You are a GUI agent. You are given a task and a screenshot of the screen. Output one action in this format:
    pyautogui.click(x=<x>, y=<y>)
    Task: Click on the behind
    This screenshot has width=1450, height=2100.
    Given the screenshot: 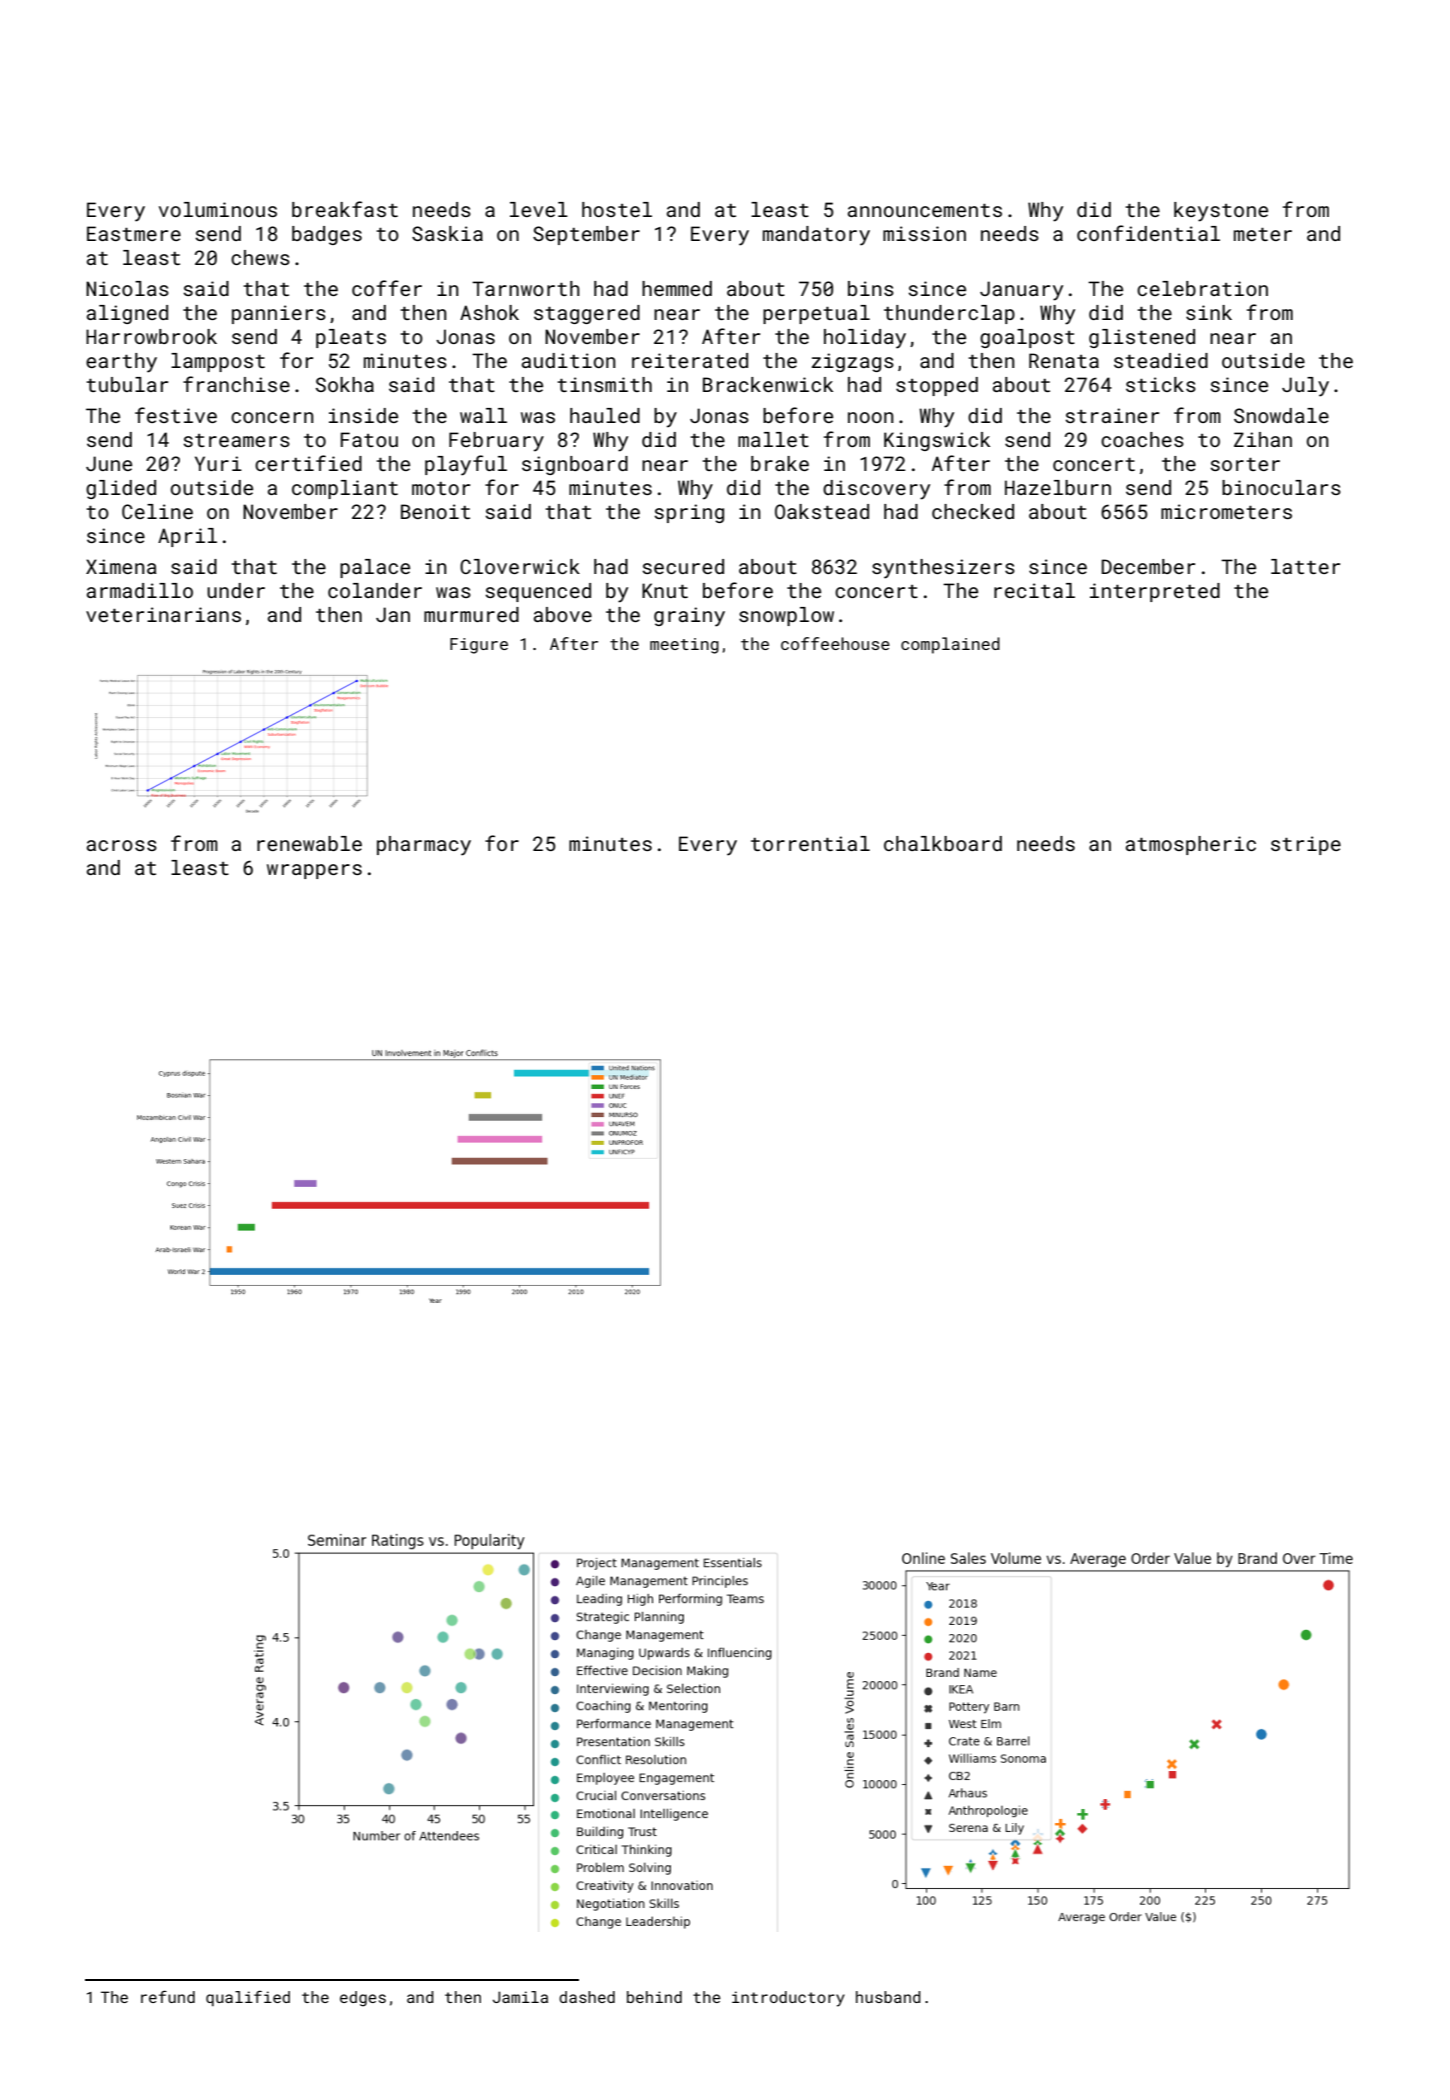 What is the action you would take?
    pyautogui.click(x=654, y=1997)
